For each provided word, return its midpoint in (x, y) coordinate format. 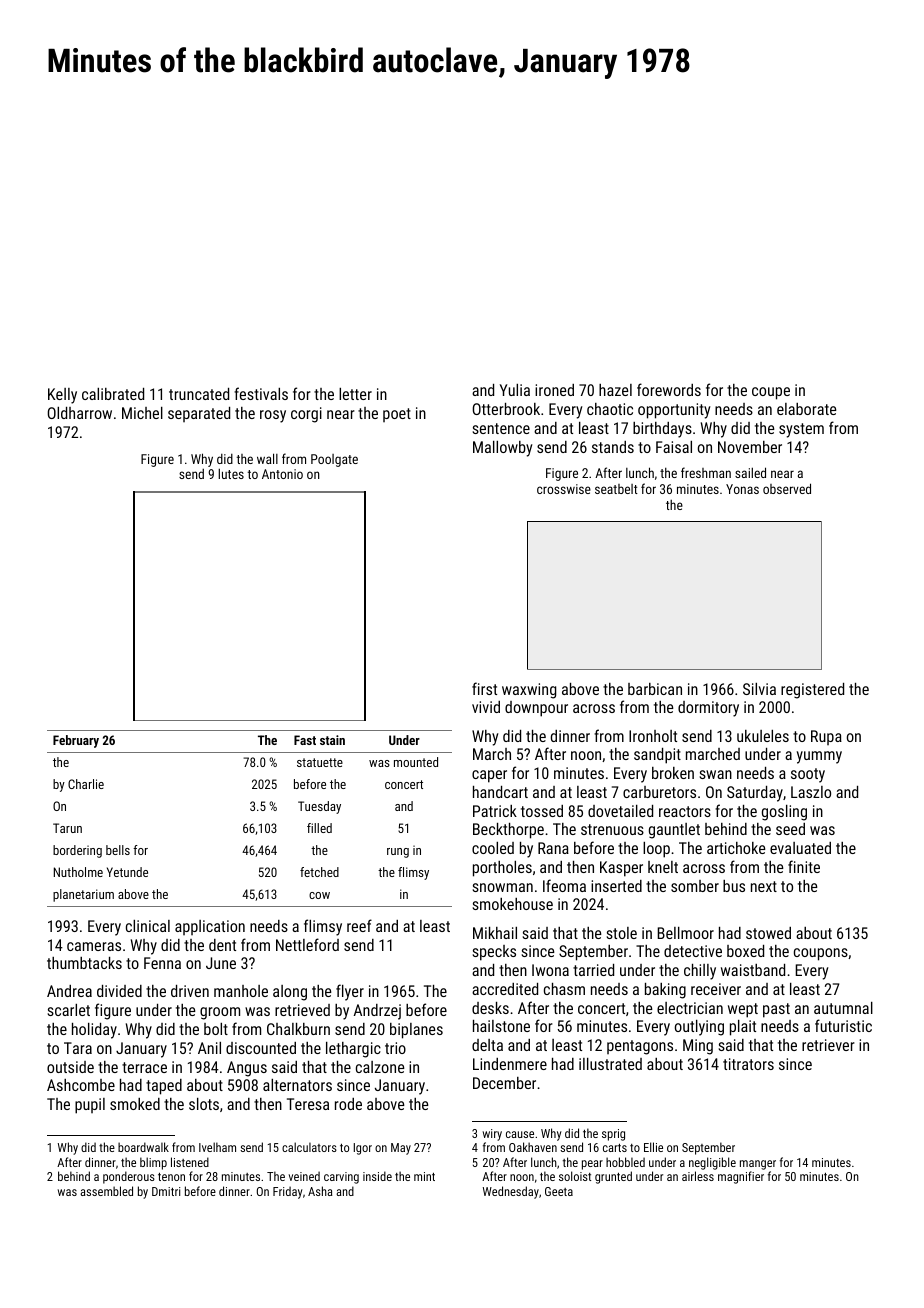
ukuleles (763, 736)
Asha (320, 1191)
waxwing (529, 691)
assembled (106, 1191)
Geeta (559, 1191)
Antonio (282, 474)
